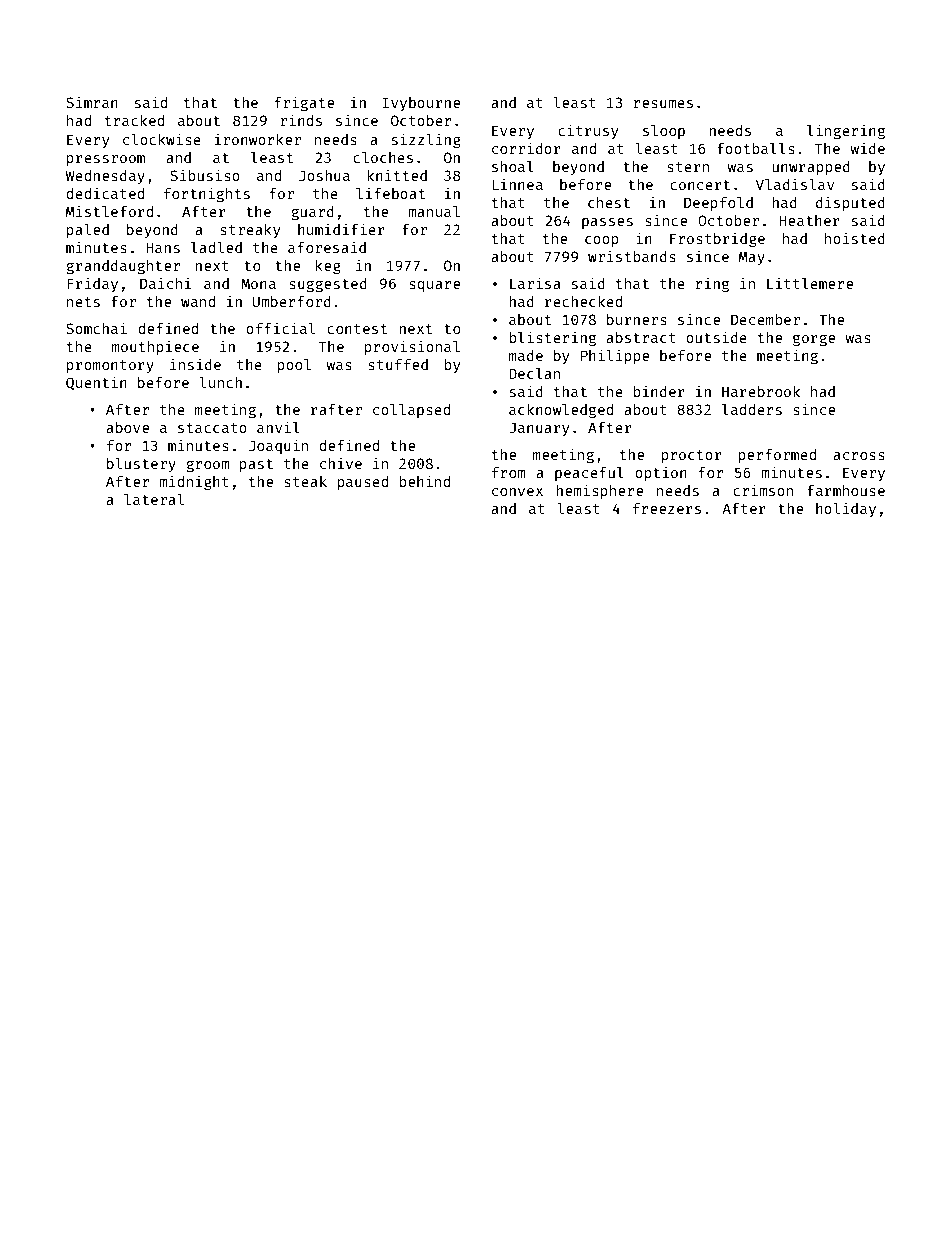 The height and width of the image is (1233, 952). I want to click on corridor, so click(526, 148).
